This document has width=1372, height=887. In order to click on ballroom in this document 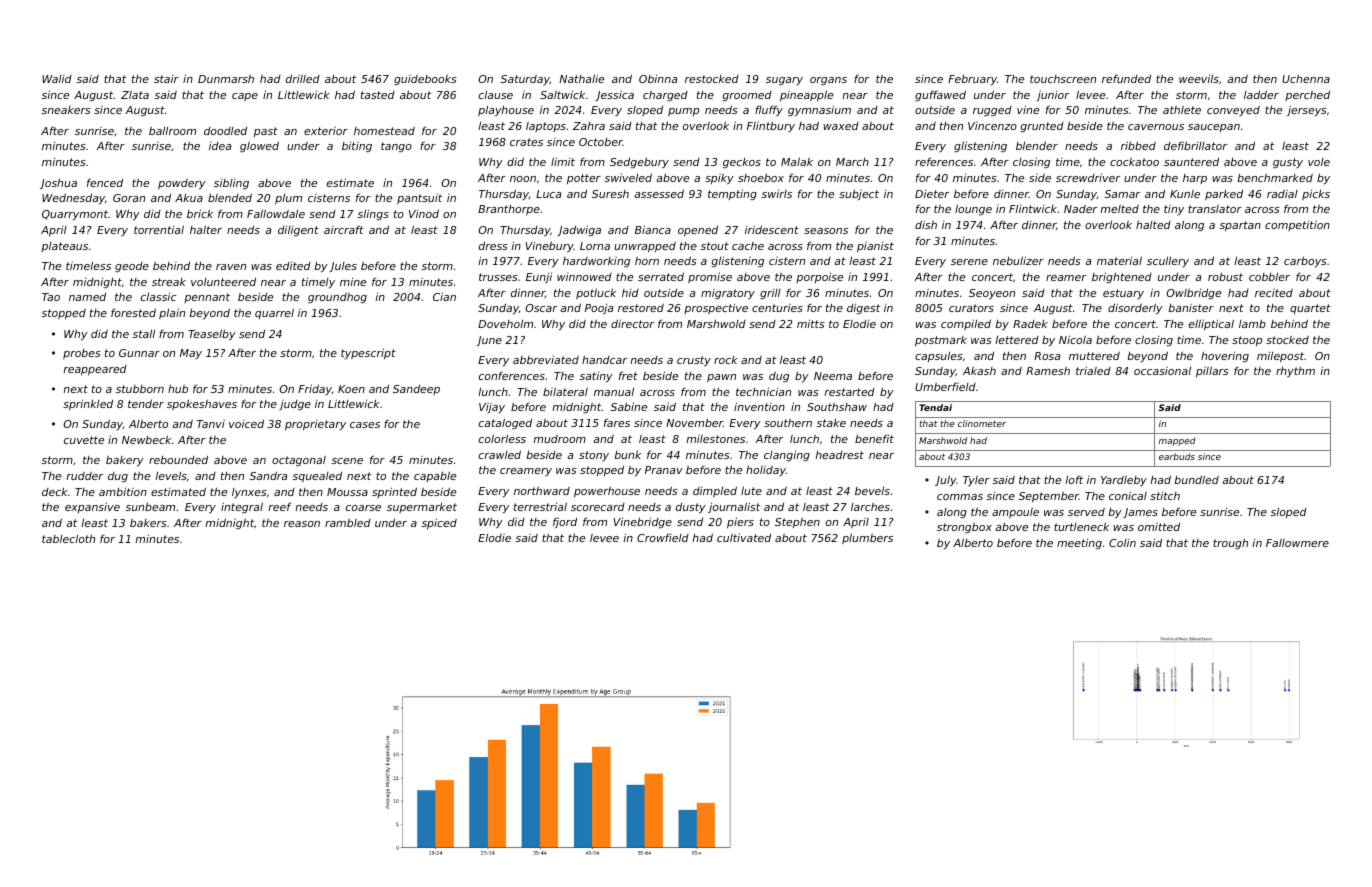, I will do `click(172, 131)`.
